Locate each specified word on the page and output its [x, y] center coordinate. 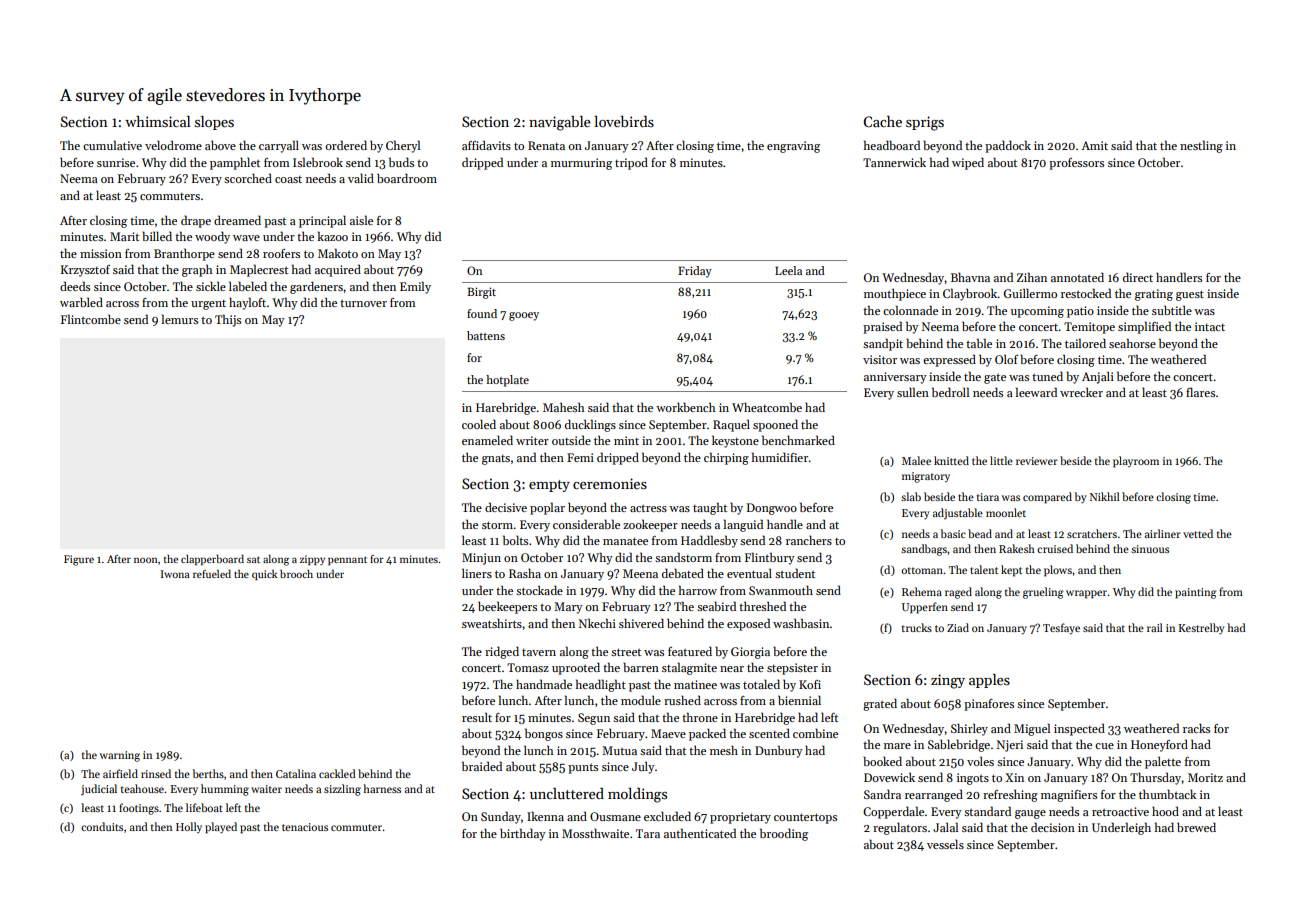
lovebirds [624, 121]
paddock [1008, 146]
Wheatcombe [767, 407]
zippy [312, 560]
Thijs [228, 320]
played [221, 828]
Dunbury [779, 751]
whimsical [158, 121]
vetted [1198, 533]
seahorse [1132, 343]
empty [549, 486]
